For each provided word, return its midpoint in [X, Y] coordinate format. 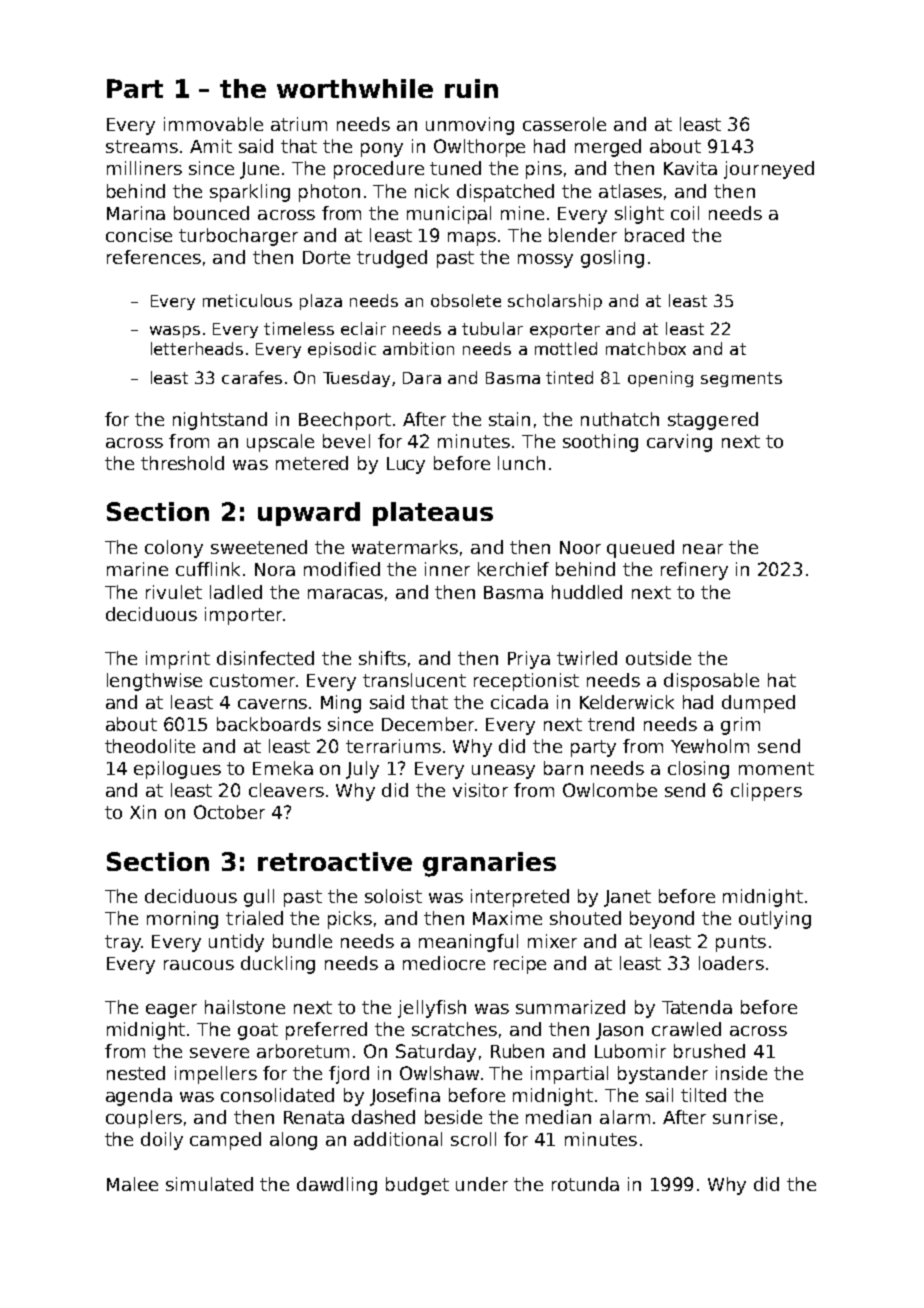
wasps [175, 332]
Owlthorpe [479, 148]
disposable [711, 682]
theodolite [150, 746]
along [293, 1141]
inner [447, 569]
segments [741, 379]
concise [139, 235]
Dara [422, 378]
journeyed [769, 170]
